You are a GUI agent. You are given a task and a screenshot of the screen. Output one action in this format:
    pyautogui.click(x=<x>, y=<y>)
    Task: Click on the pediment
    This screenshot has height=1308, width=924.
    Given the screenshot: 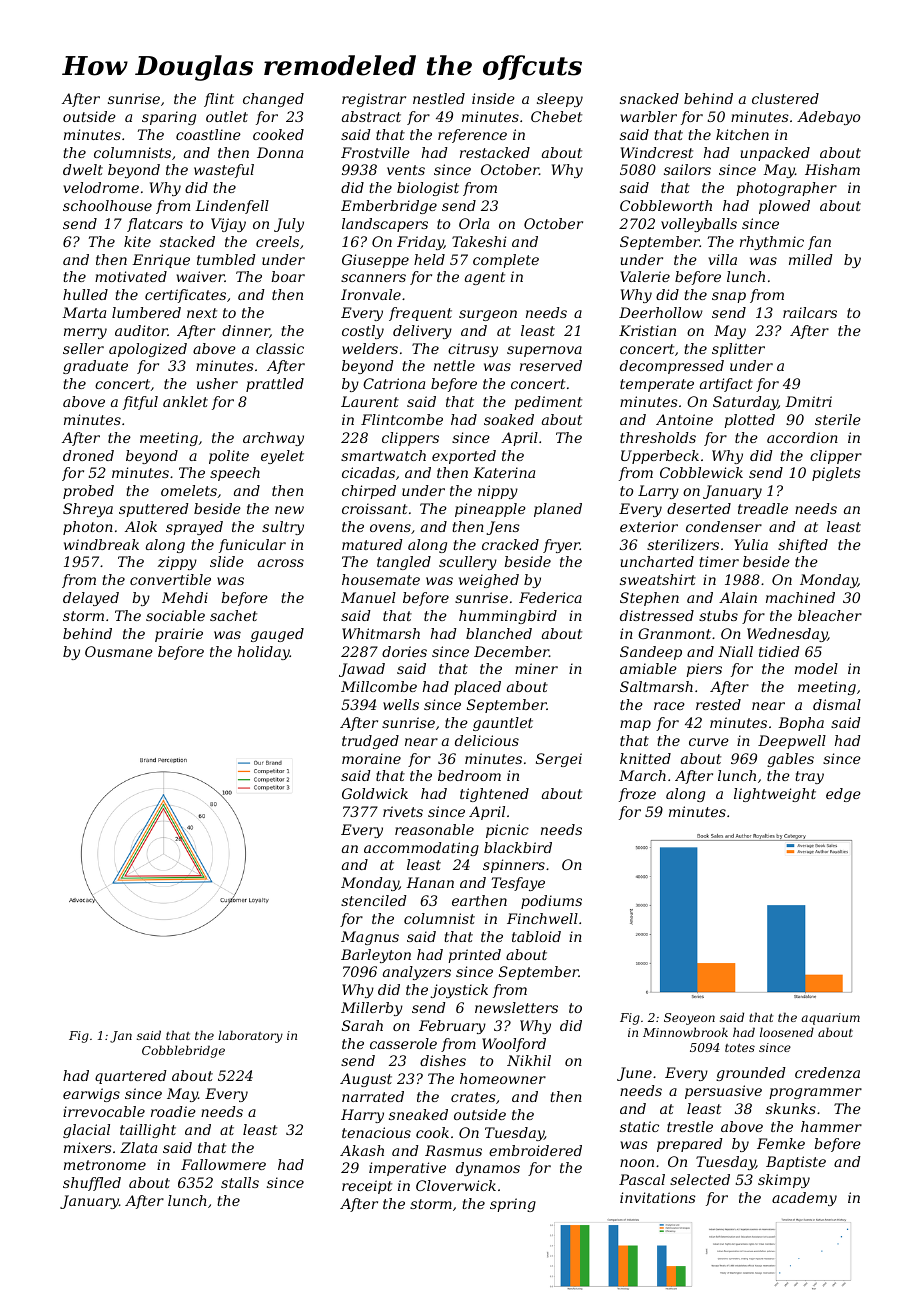 What is the action you would take?
    pyautogui.click(x=548, y=403)
